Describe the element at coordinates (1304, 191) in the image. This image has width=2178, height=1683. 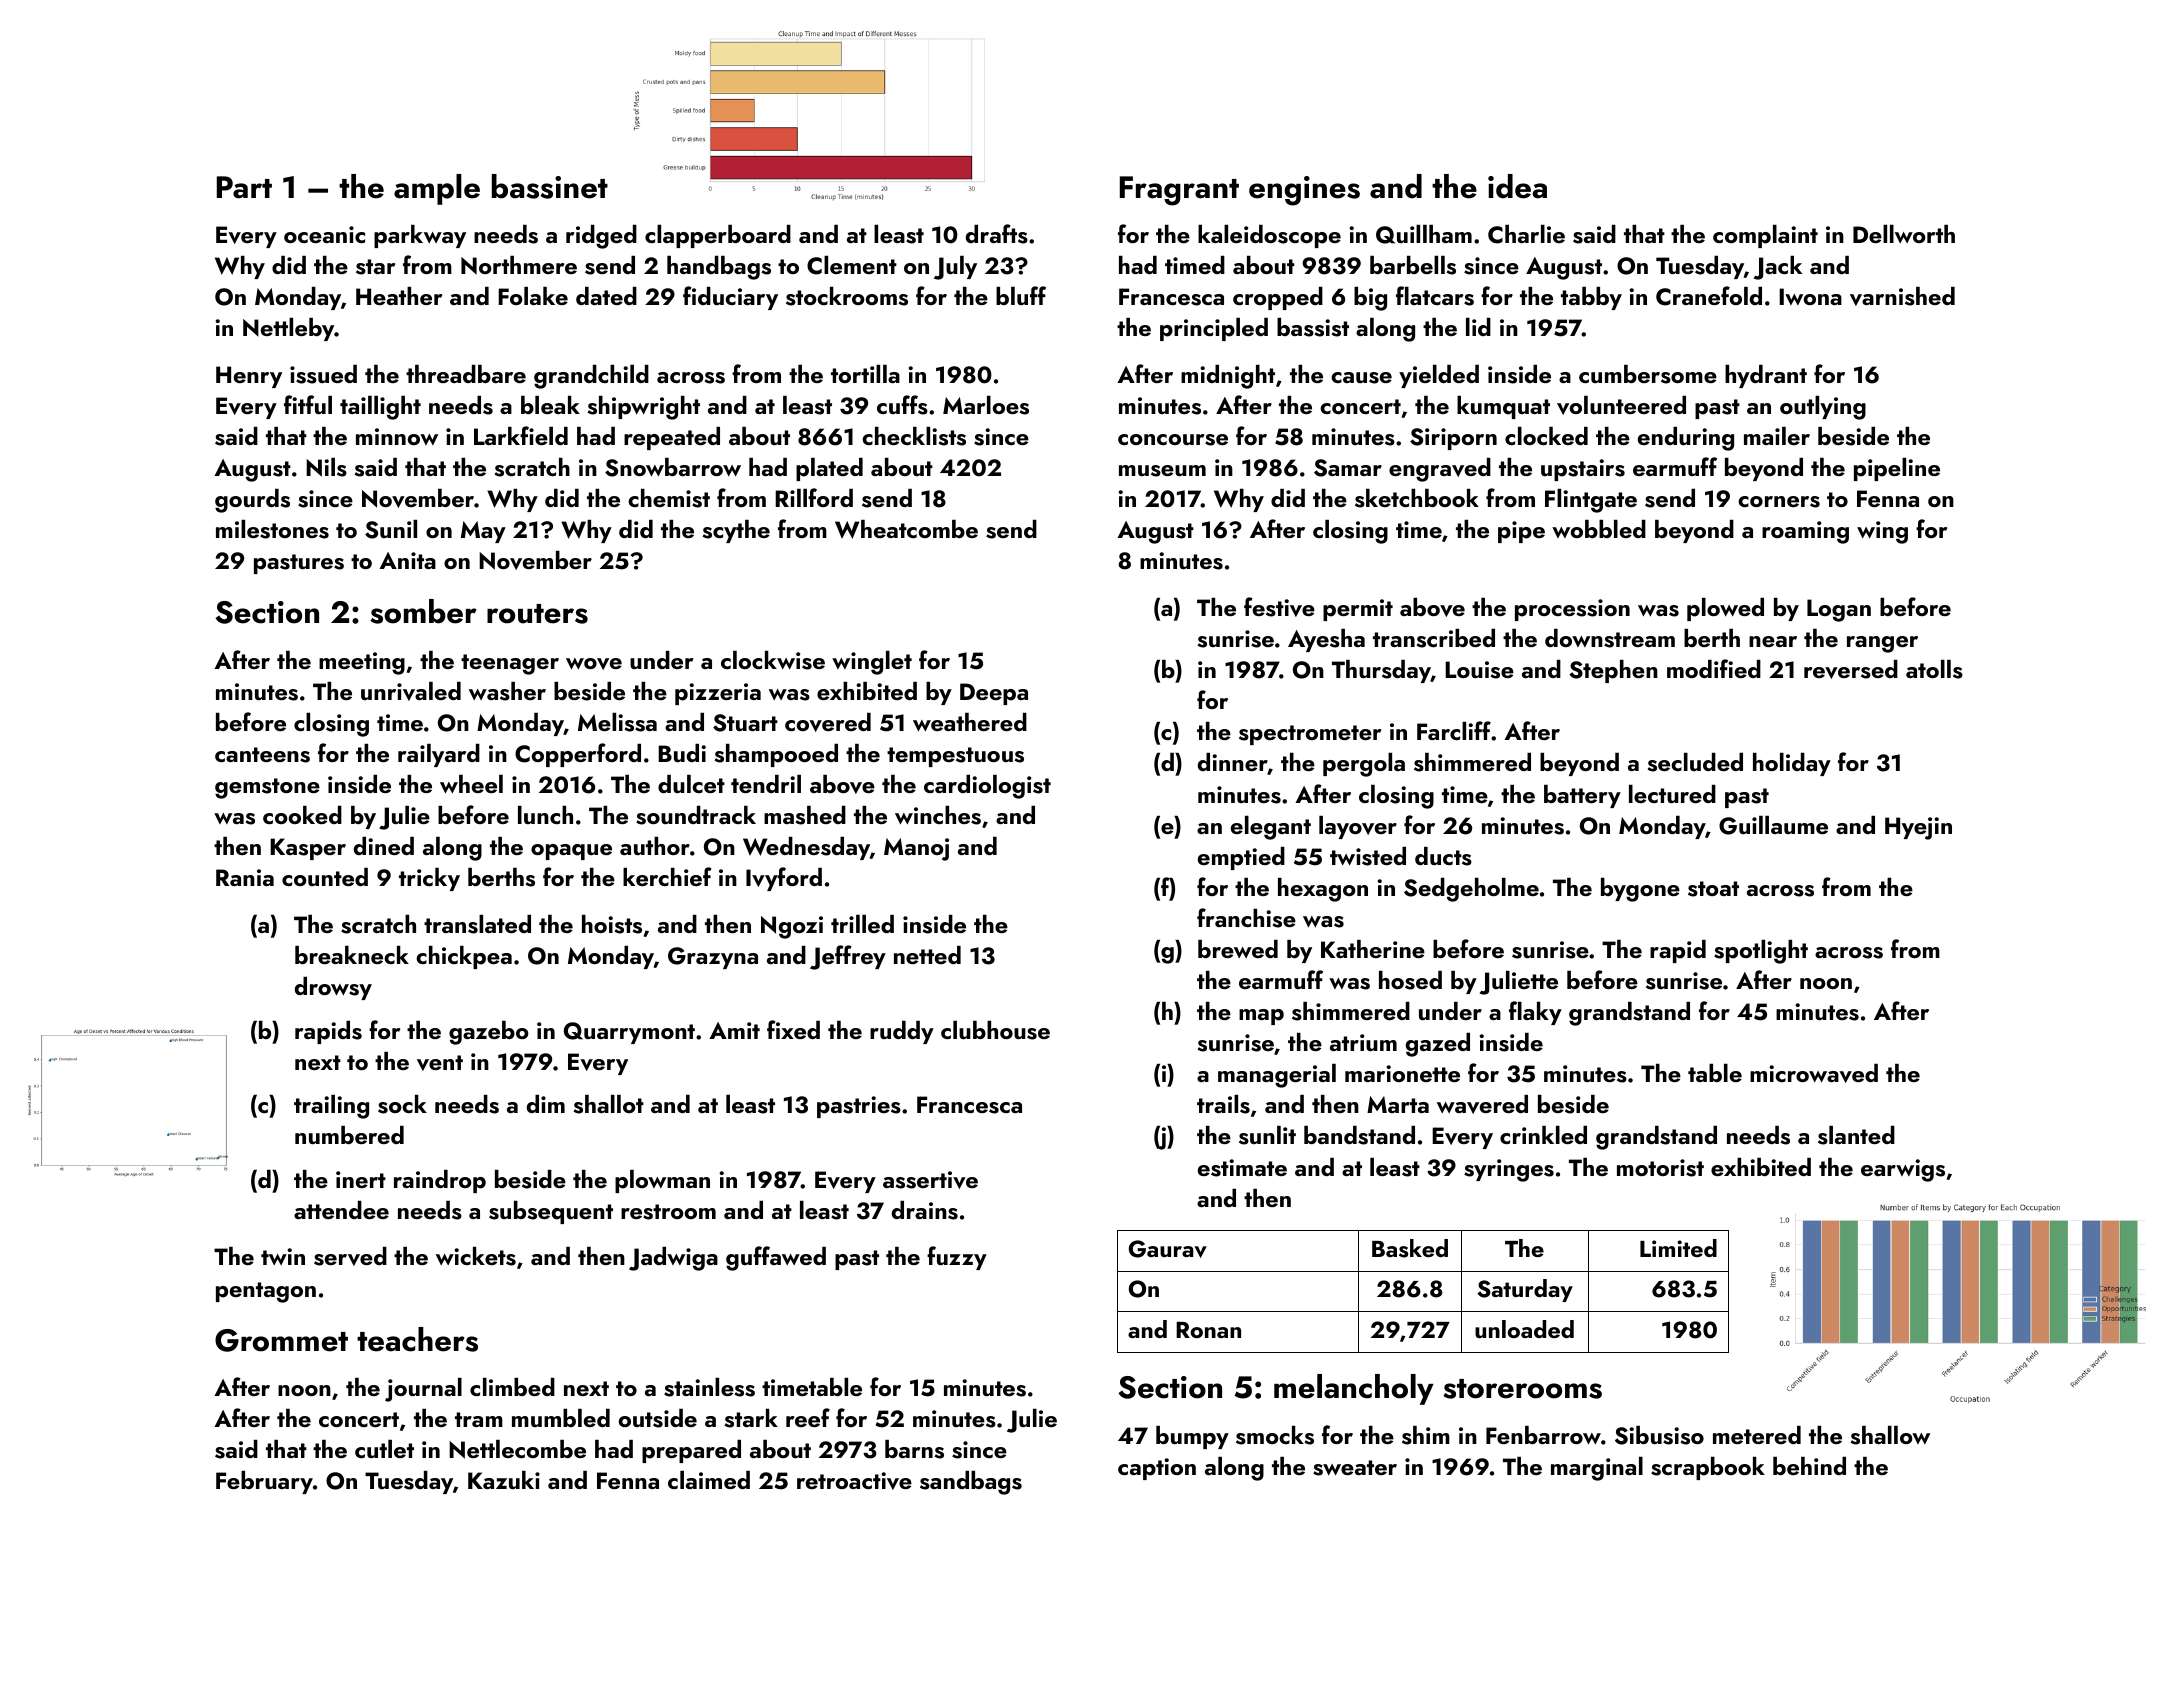
I see `engines` at that location.
